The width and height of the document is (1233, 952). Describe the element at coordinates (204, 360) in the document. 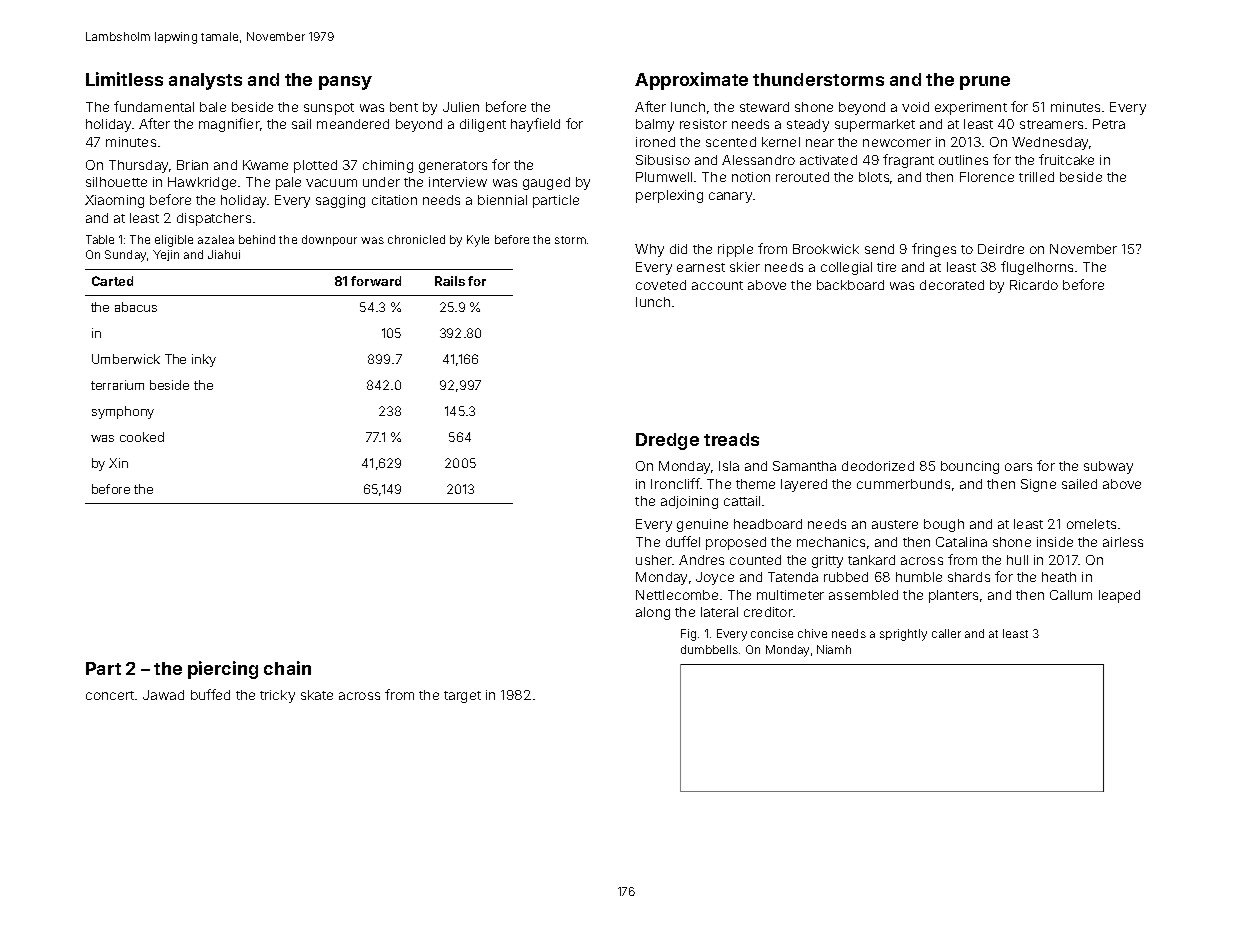

I see `inky` at that location.
